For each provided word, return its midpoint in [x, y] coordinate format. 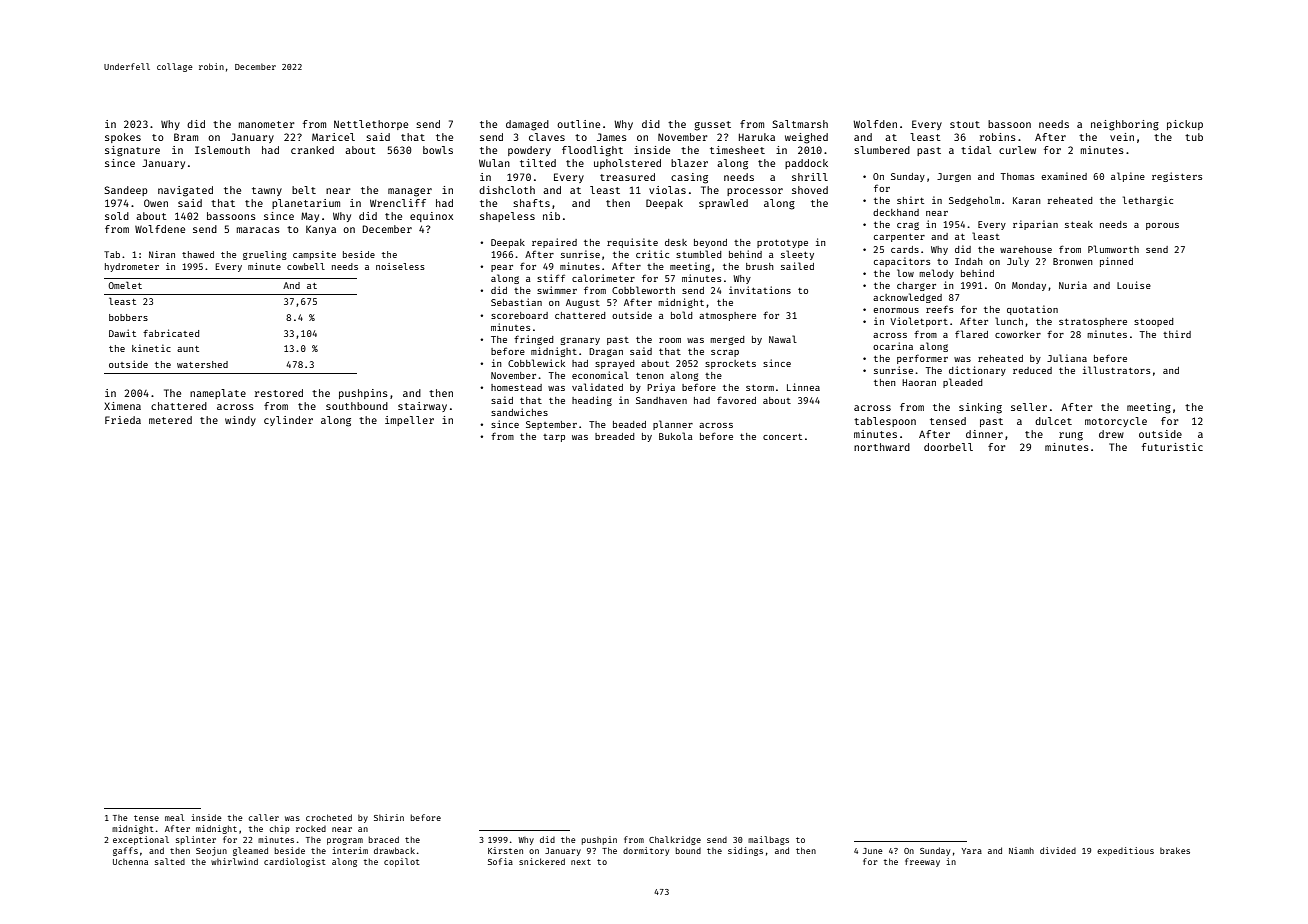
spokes [123, 138]
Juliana [1067, 358]
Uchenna [130, 862]
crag [908, 226]
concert [782, 437]
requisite [632, 243]
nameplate [218, 394]
